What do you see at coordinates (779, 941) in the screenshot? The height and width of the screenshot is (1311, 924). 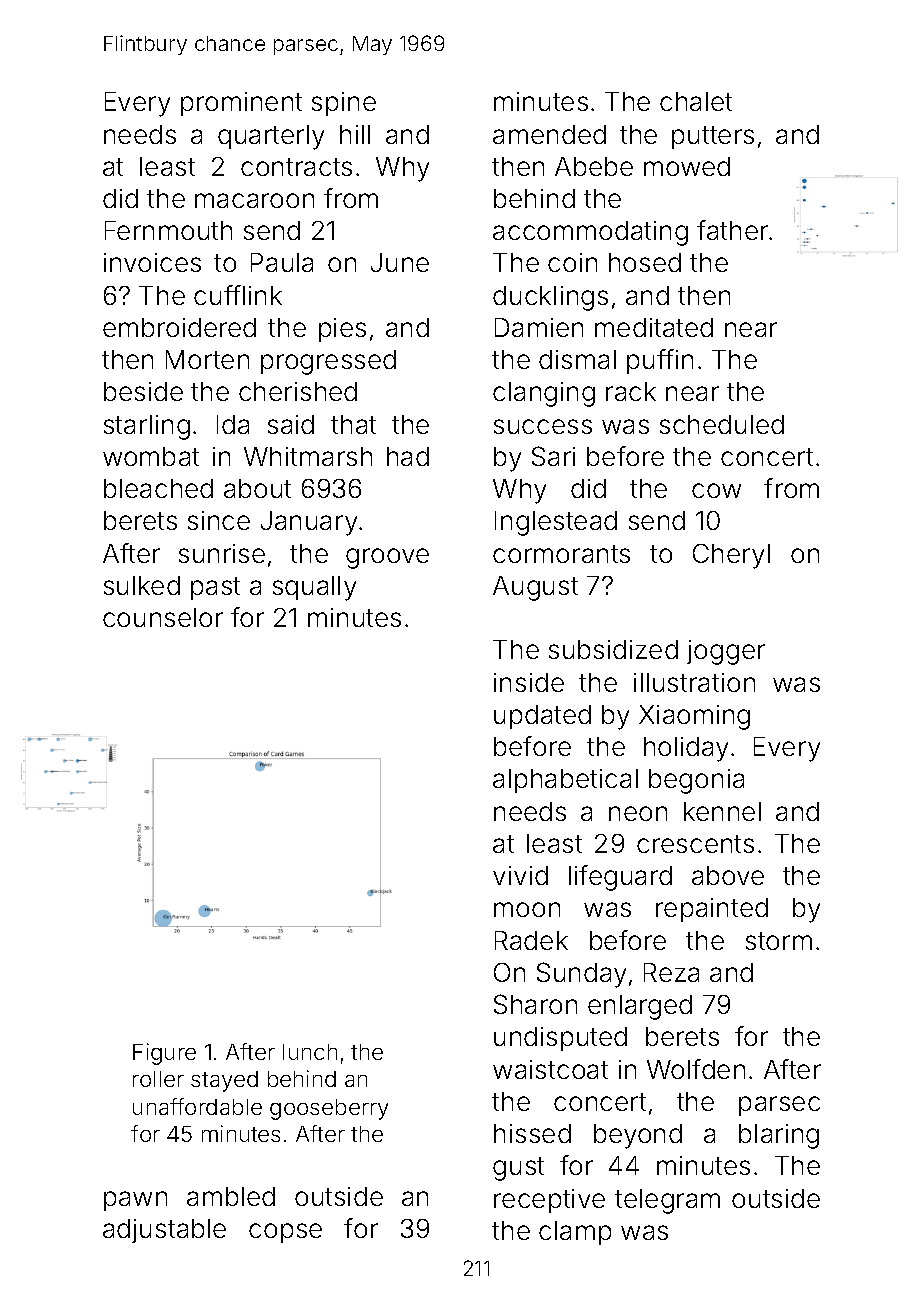 I see `storm` at bounding box center [779, 941].
